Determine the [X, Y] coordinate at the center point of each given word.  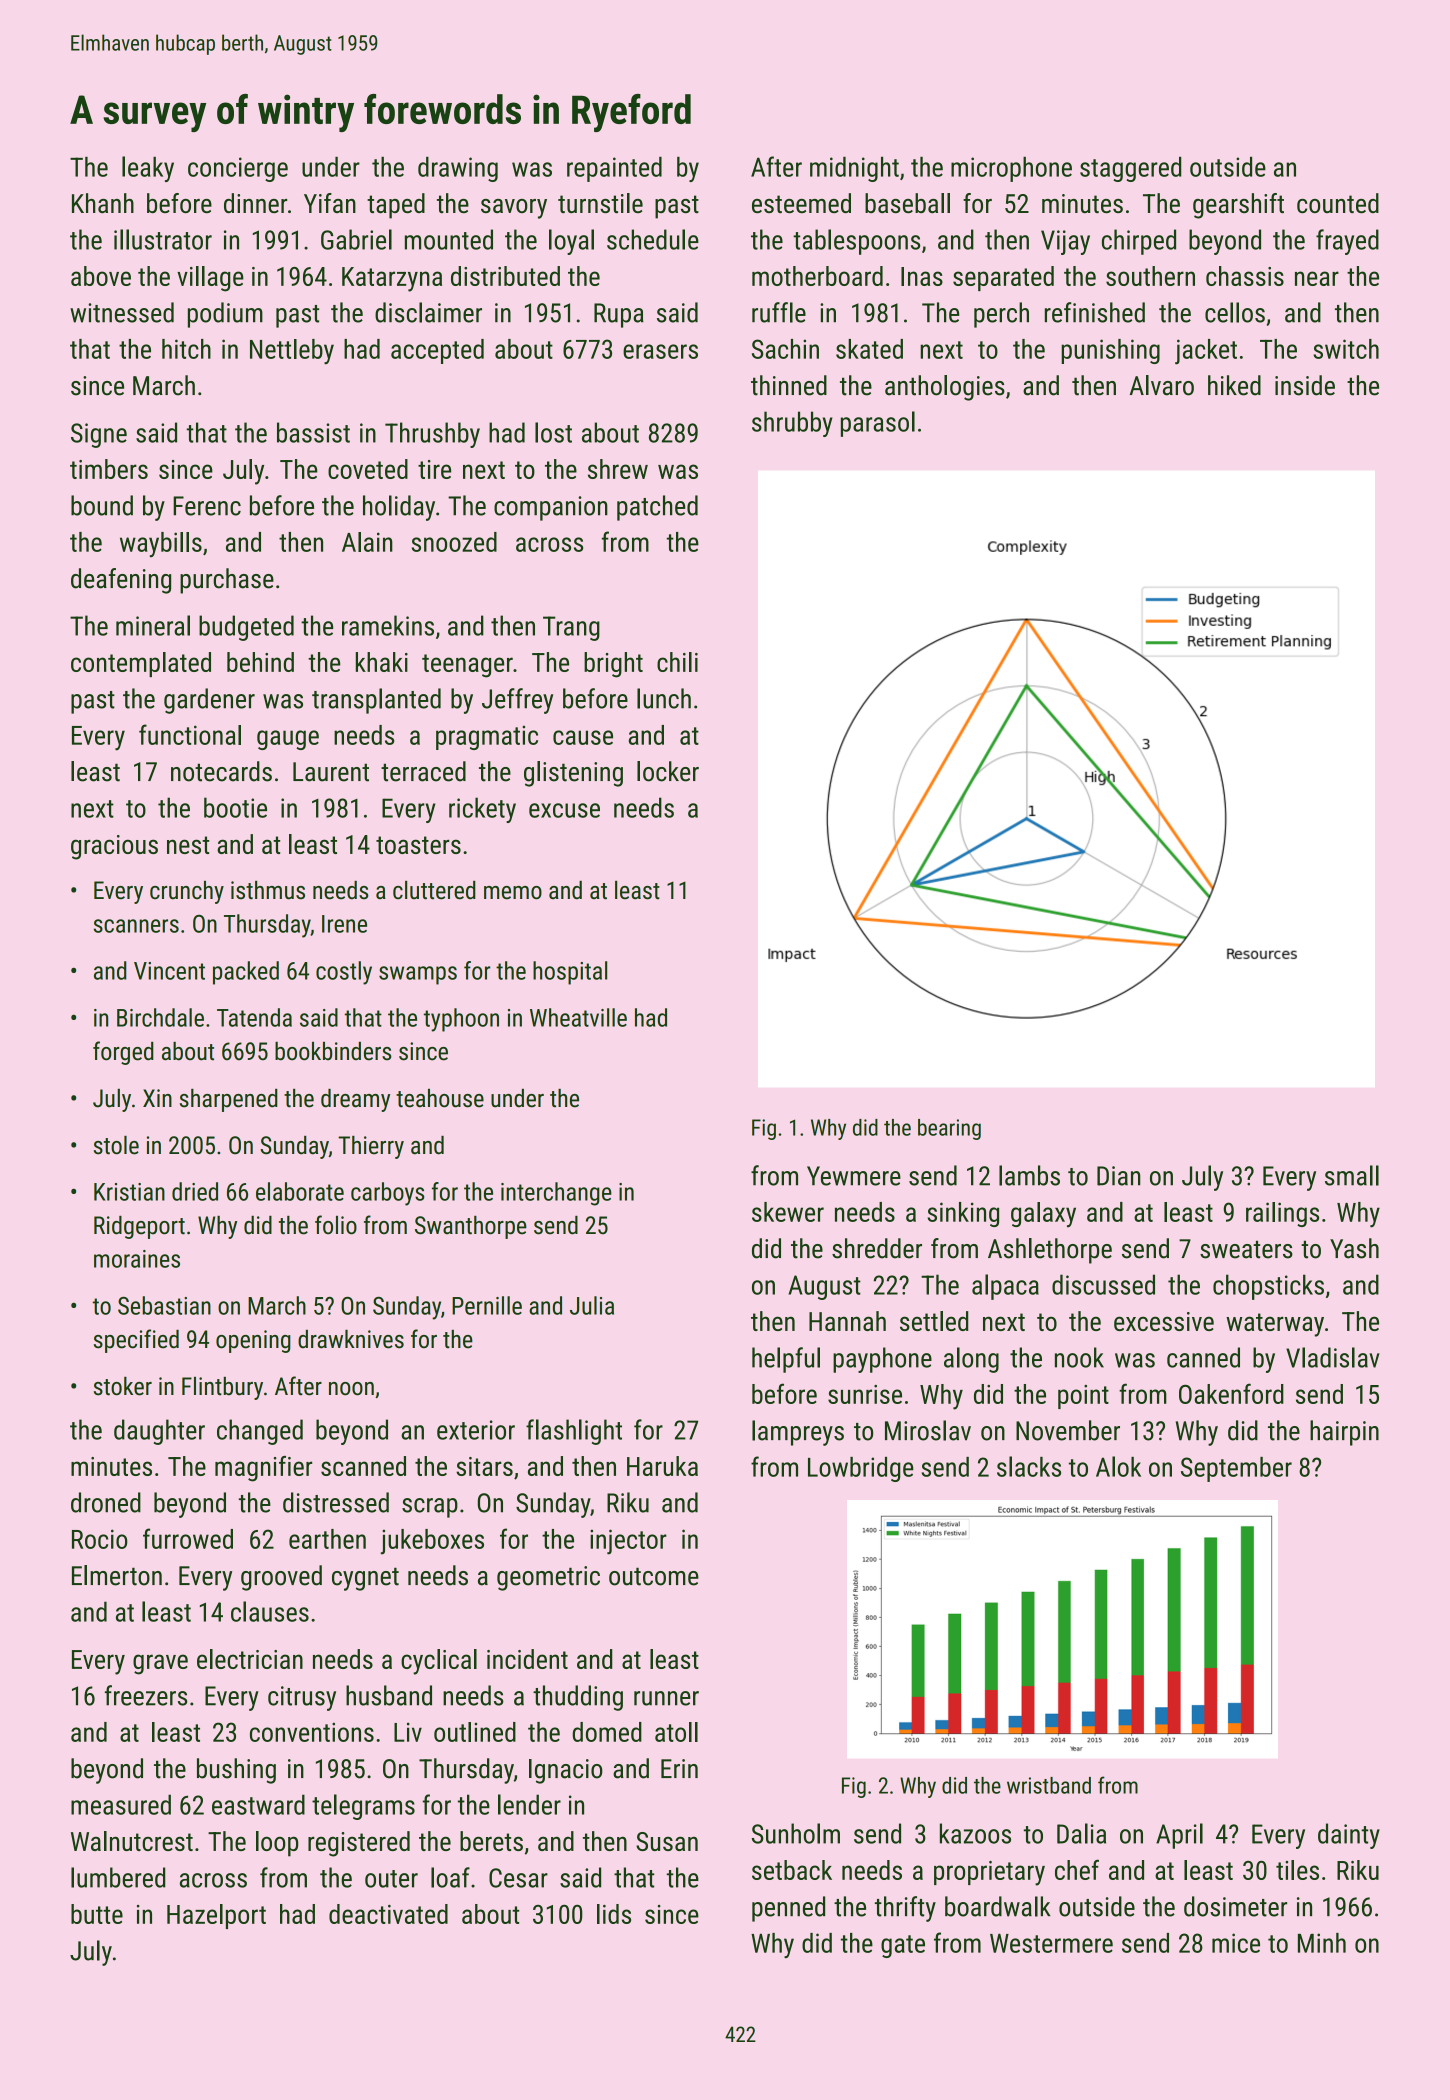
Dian [1119, 1176]
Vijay [1065, 242]
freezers [146, 1695]
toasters [418, 845]
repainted [614, 169]
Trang [571, 628]
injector [628, 1542]
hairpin [1344, 1433]
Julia [592, 1305]
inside [1305, 385]
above [101, 276]
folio [336, 1225]
